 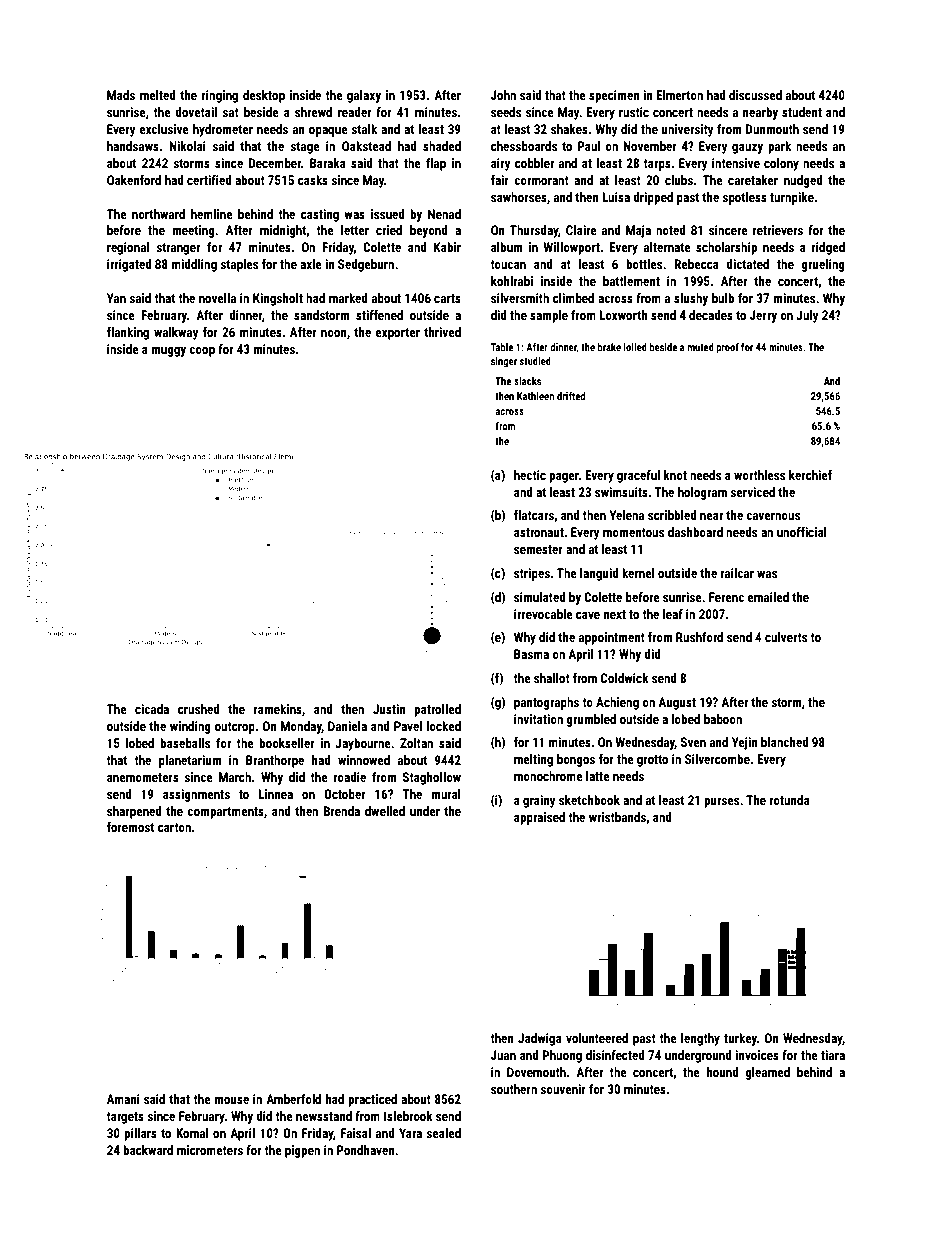 I want to click on Amani, so click(x=123, y=1099).
